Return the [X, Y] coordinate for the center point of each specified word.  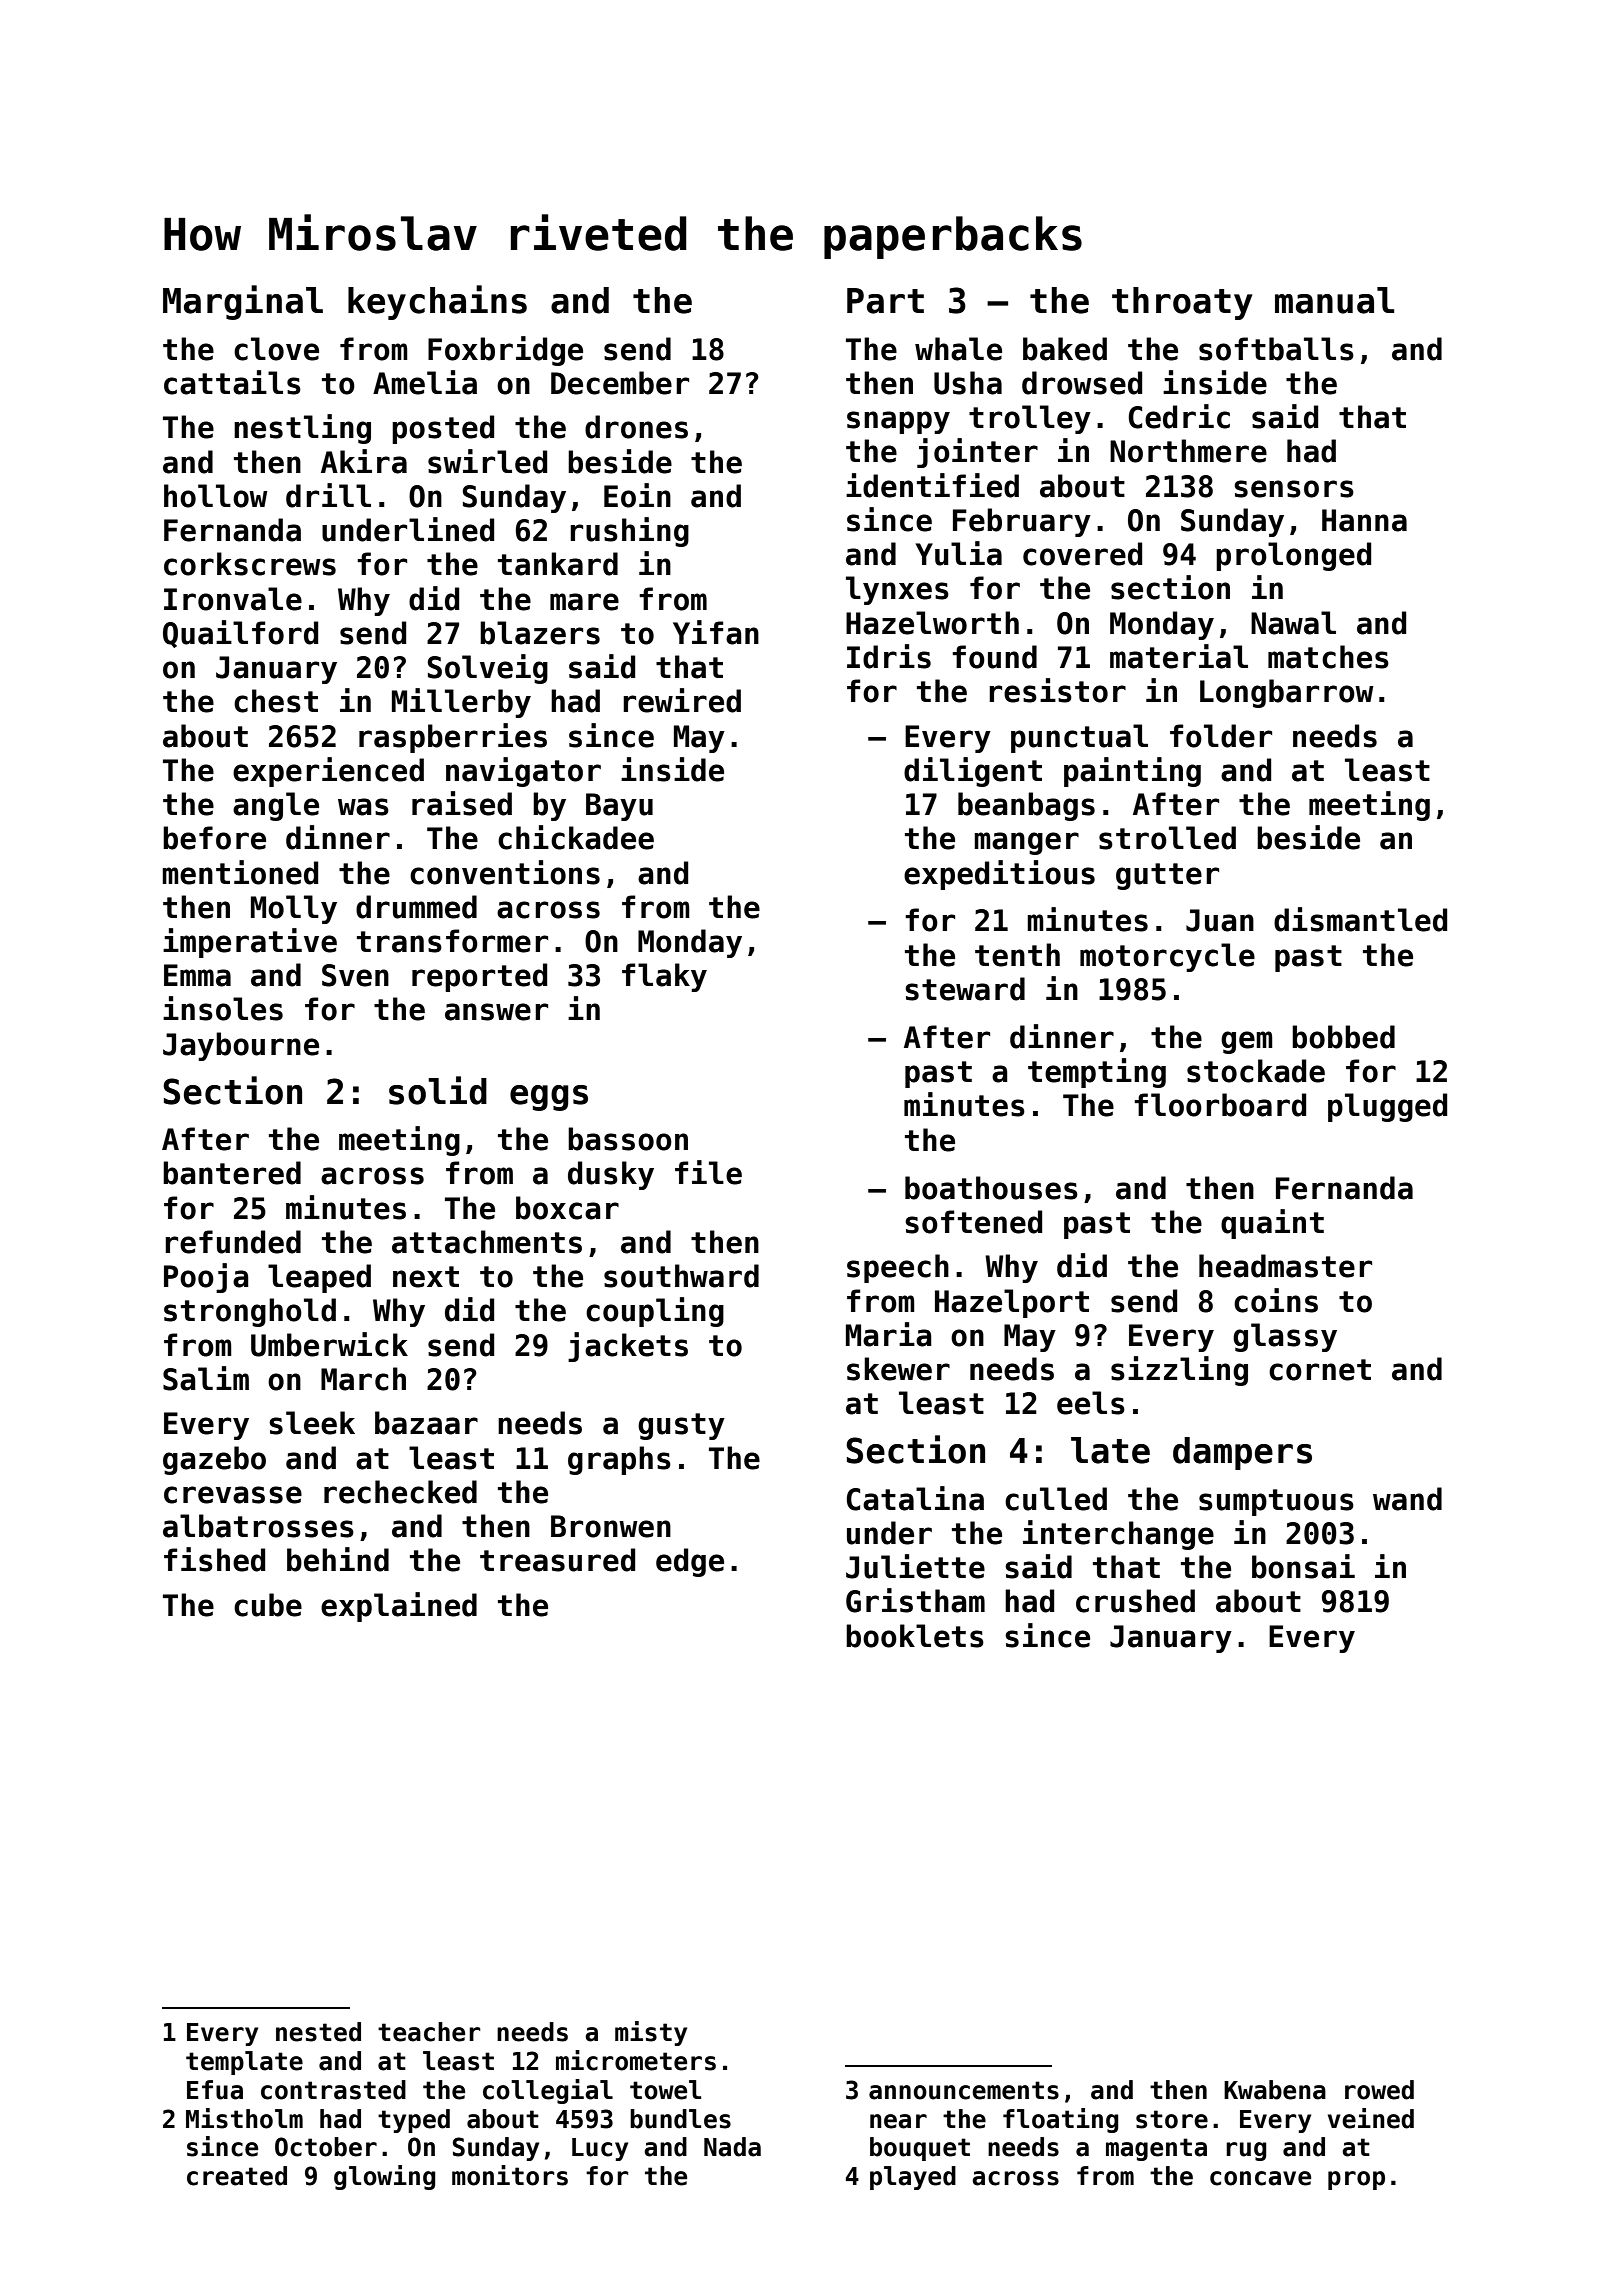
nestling [302, 429]
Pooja [206, 1278]
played [913, 2178]
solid [438, 1090]
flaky [664, 977]
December [620, 383]
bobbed [1343, 1037]
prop [1356, 2180]
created [237, 2176]
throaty [1182, 303]
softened [973, 1222]
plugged [1387, 1107]
